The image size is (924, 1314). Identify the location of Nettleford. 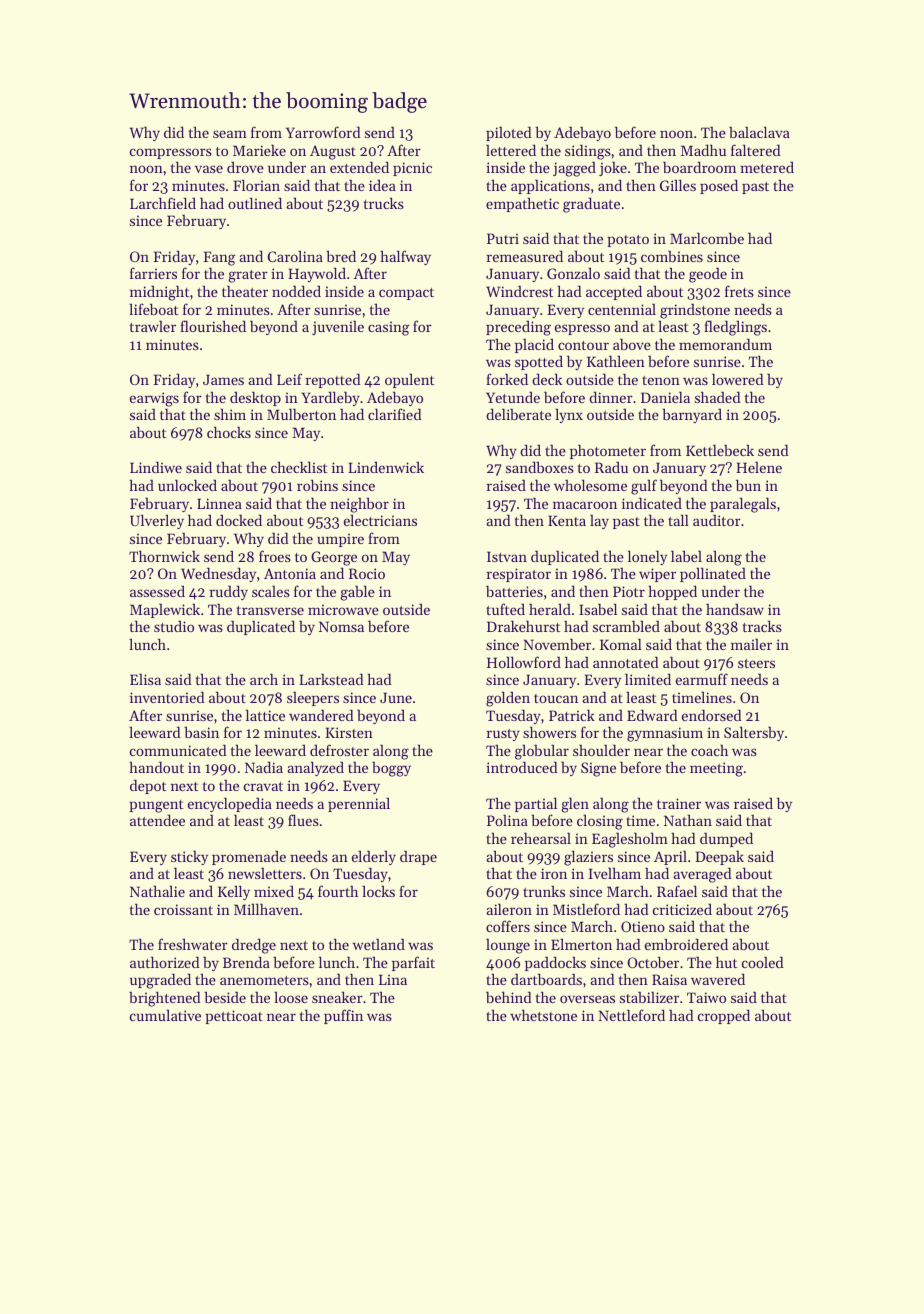
(631, 1015).
